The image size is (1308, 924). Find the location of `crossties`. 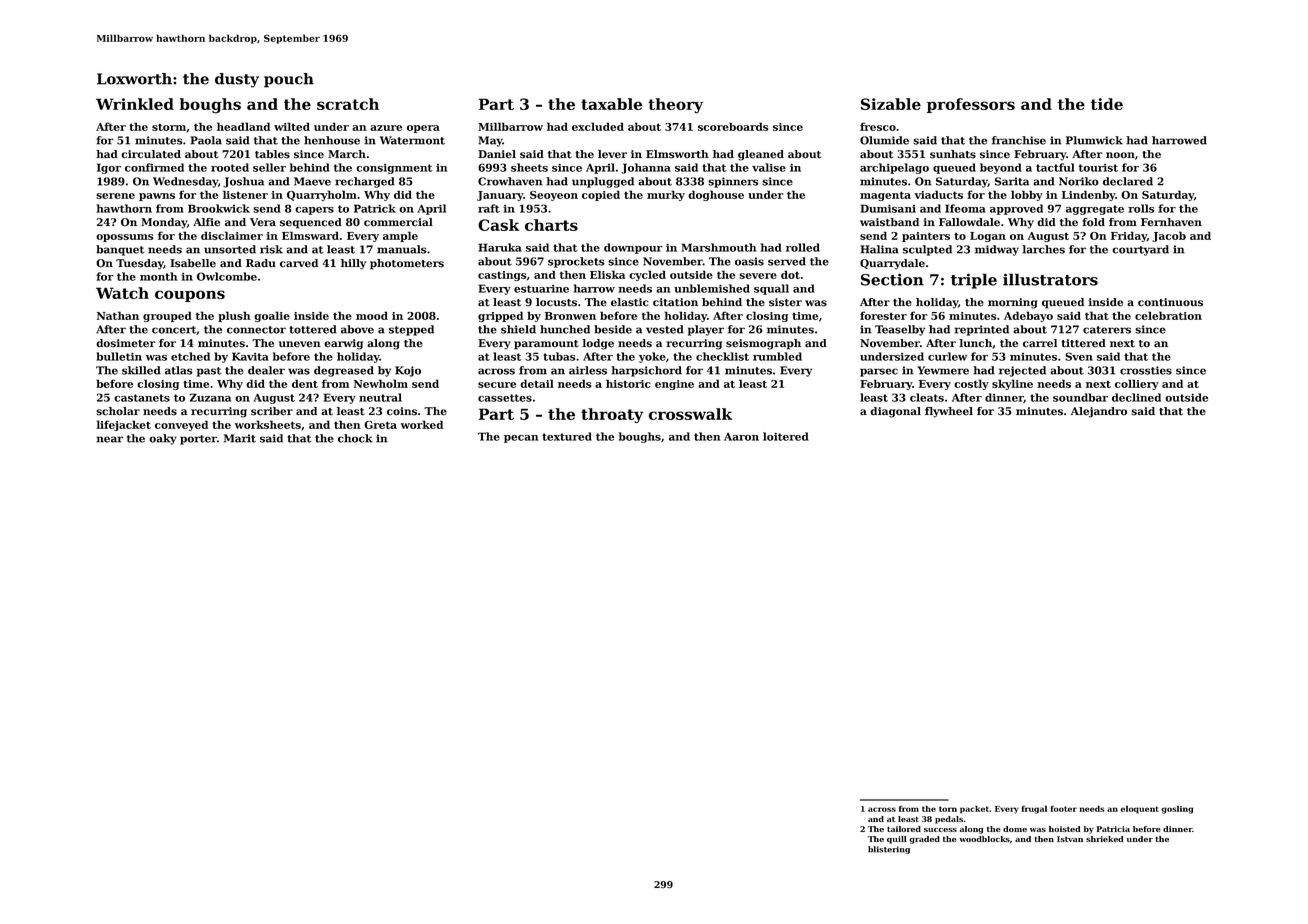

crossties is located at coordinates (1146, 370).
